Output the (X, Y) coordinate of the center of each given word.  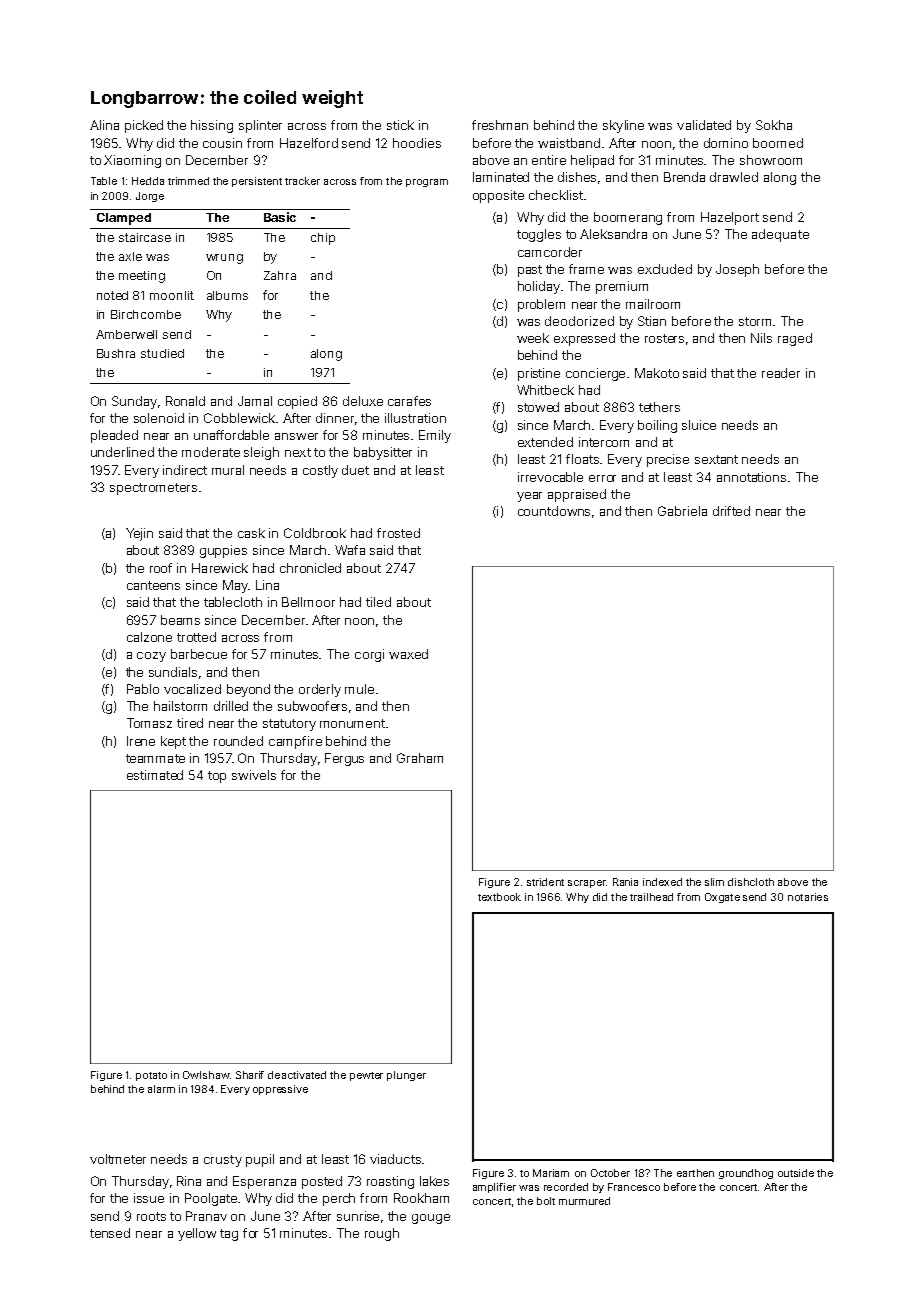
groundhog (746, 1174)
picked (144, 126)
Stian (652, 321)
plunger (406, 1076)
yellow (197, 1234)
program (427, 183)
